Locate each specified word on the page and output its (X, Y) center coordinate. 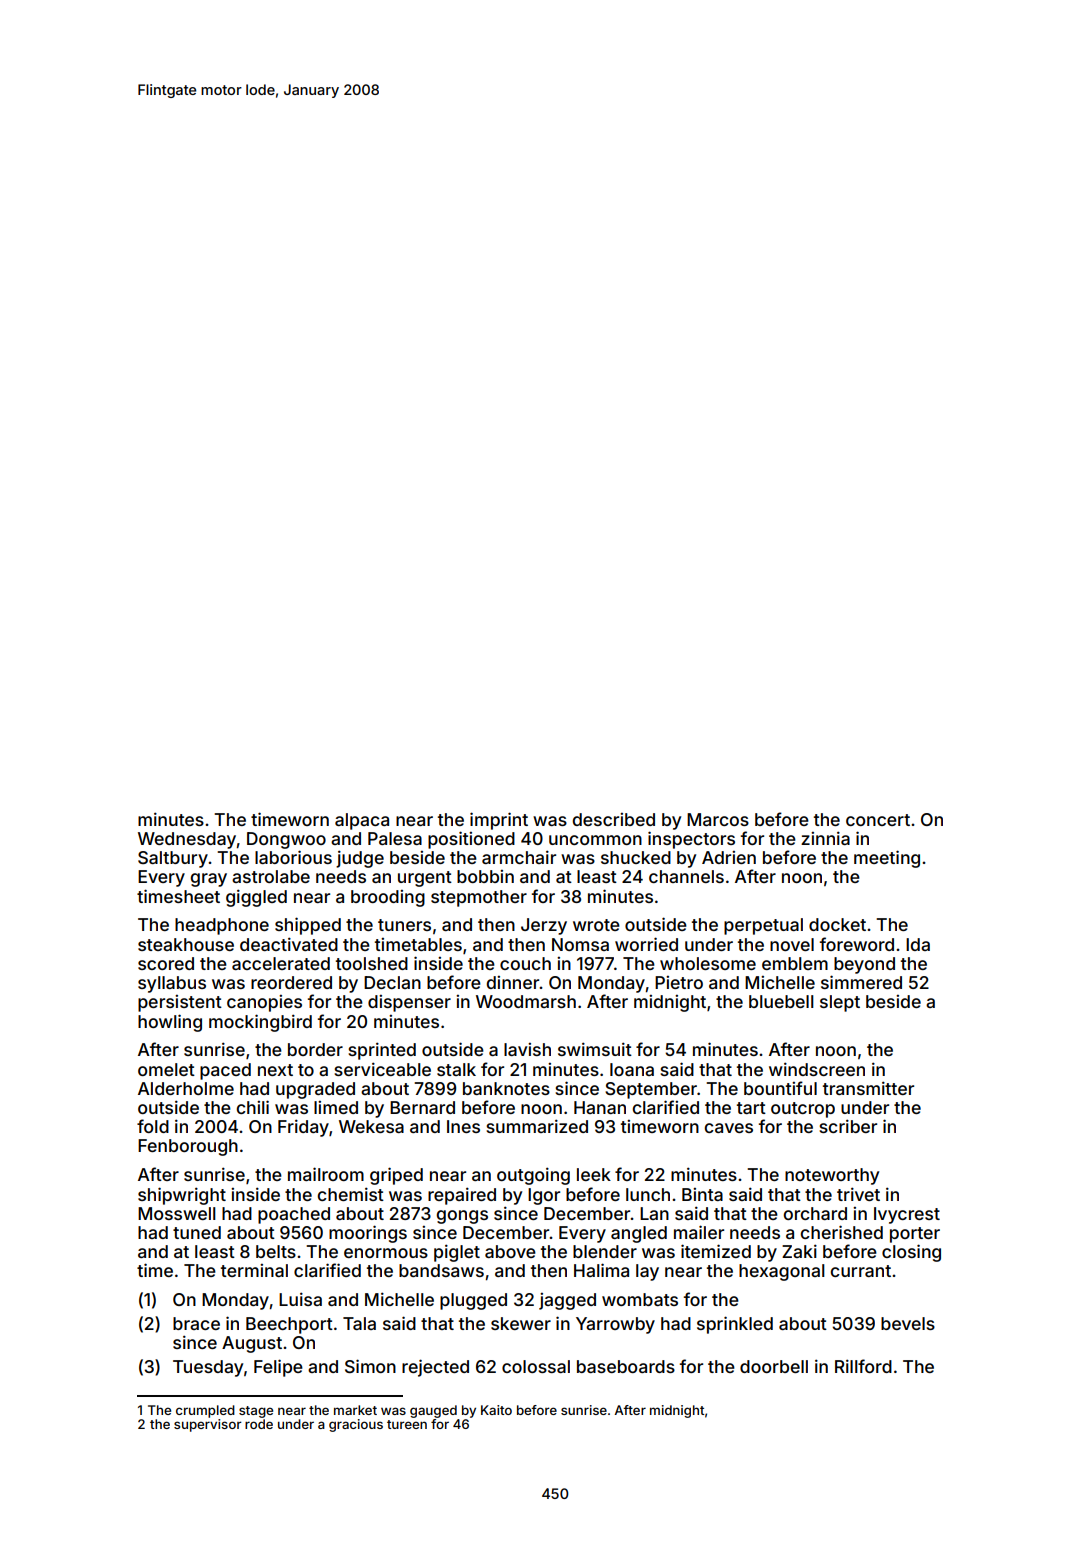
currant (861, 1271)
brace (196, 1323)
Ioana (632, 1069)
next (275, 1070)
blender (605, 1251)
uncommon (595, 840)
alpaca (362, 821)
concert (878, 820)
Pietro (679, 982)
